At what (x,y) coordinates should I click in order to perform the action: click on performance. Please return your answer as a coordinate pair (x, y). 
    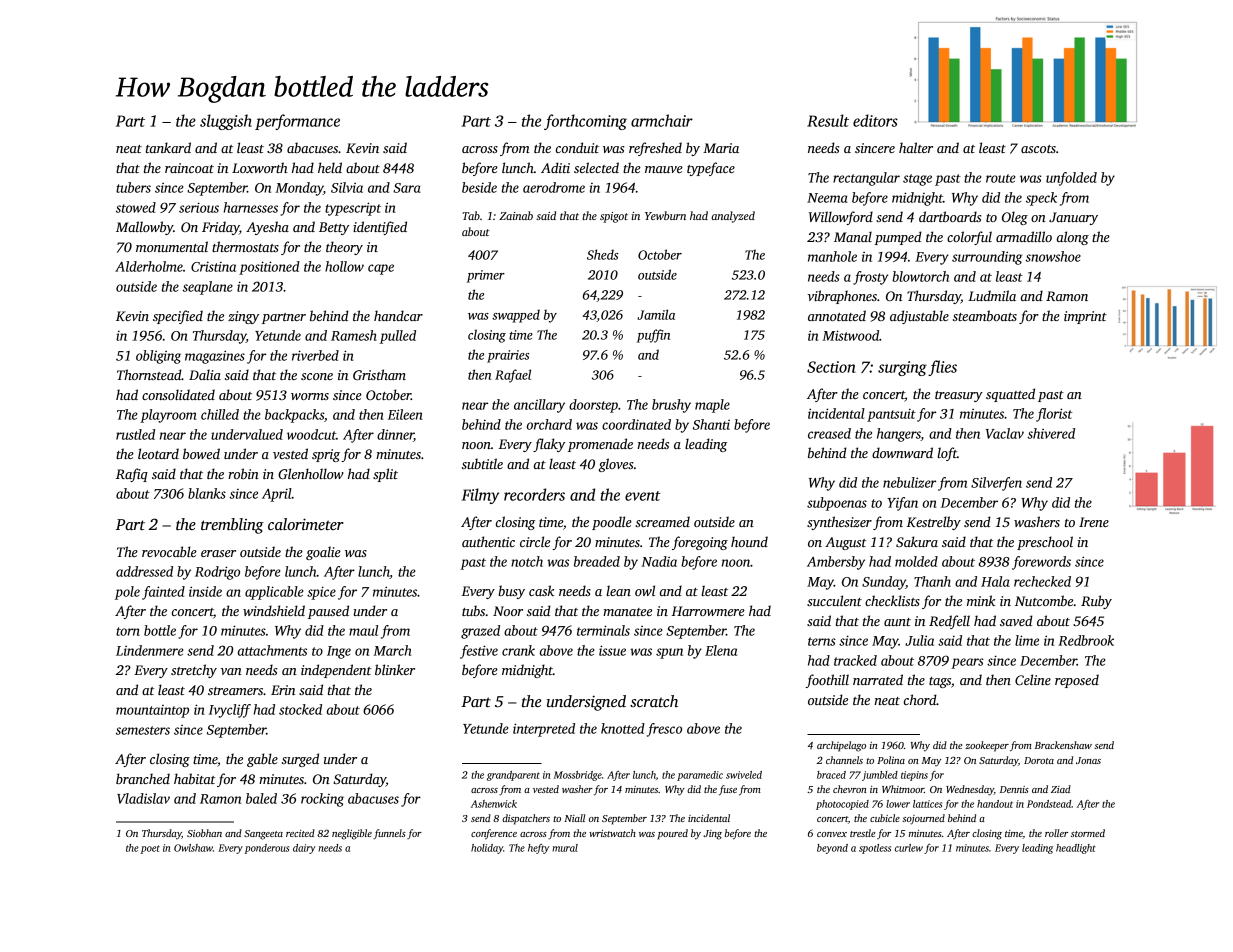
    Looking at the image, I should click on (297, 122).
